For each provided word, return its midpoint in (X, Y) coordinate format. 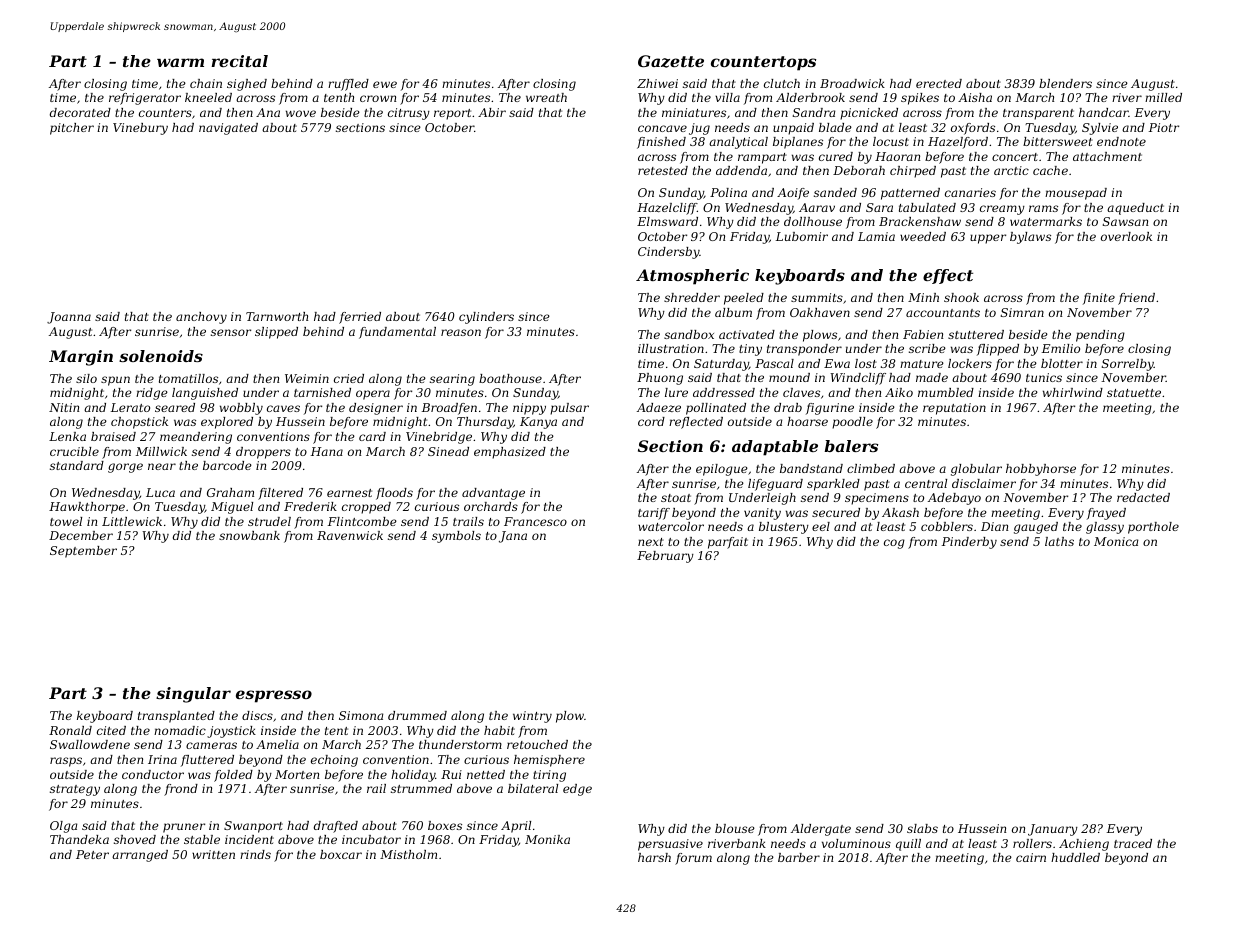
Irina (162, 759)
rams (1043, 208)
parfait (728, 543)
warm (180, 62)
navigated (228, 129)
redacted (1143, 497)
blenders (1065, 83)
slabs (922, 828)
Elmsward (667, 221)
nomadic (180, 730)
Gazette (671, 61)
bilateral (533, 788)
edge (577, 790)
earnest (349, 493)
